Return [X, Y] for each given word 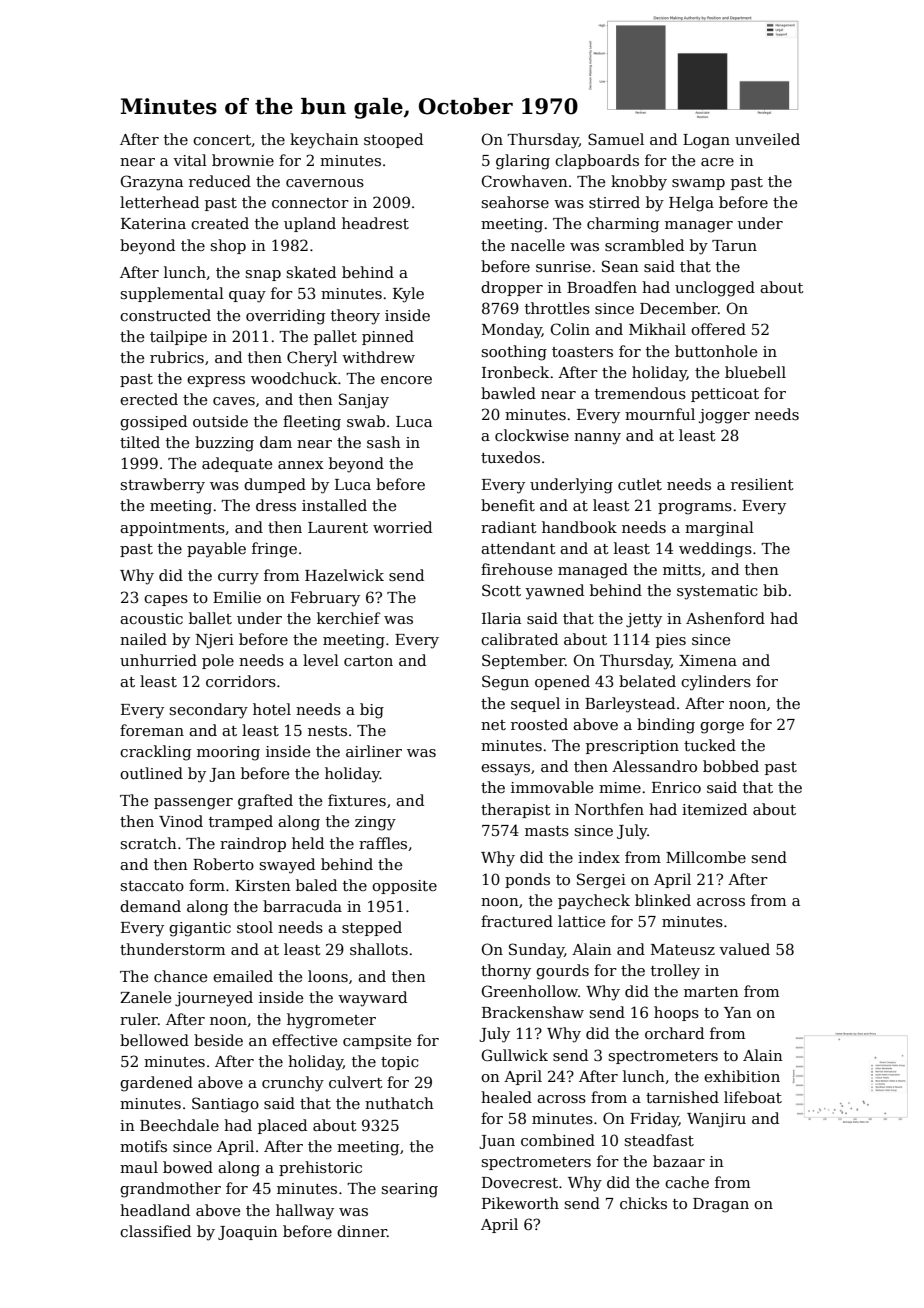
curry [238, 579]
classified [155, 1231]
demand [150, 906]
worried [402, 527]
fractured [517, 921]
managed [593, 571]
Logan [706, 141]
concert [222, 140]
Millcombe [706, 857]
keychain [324, 141]
